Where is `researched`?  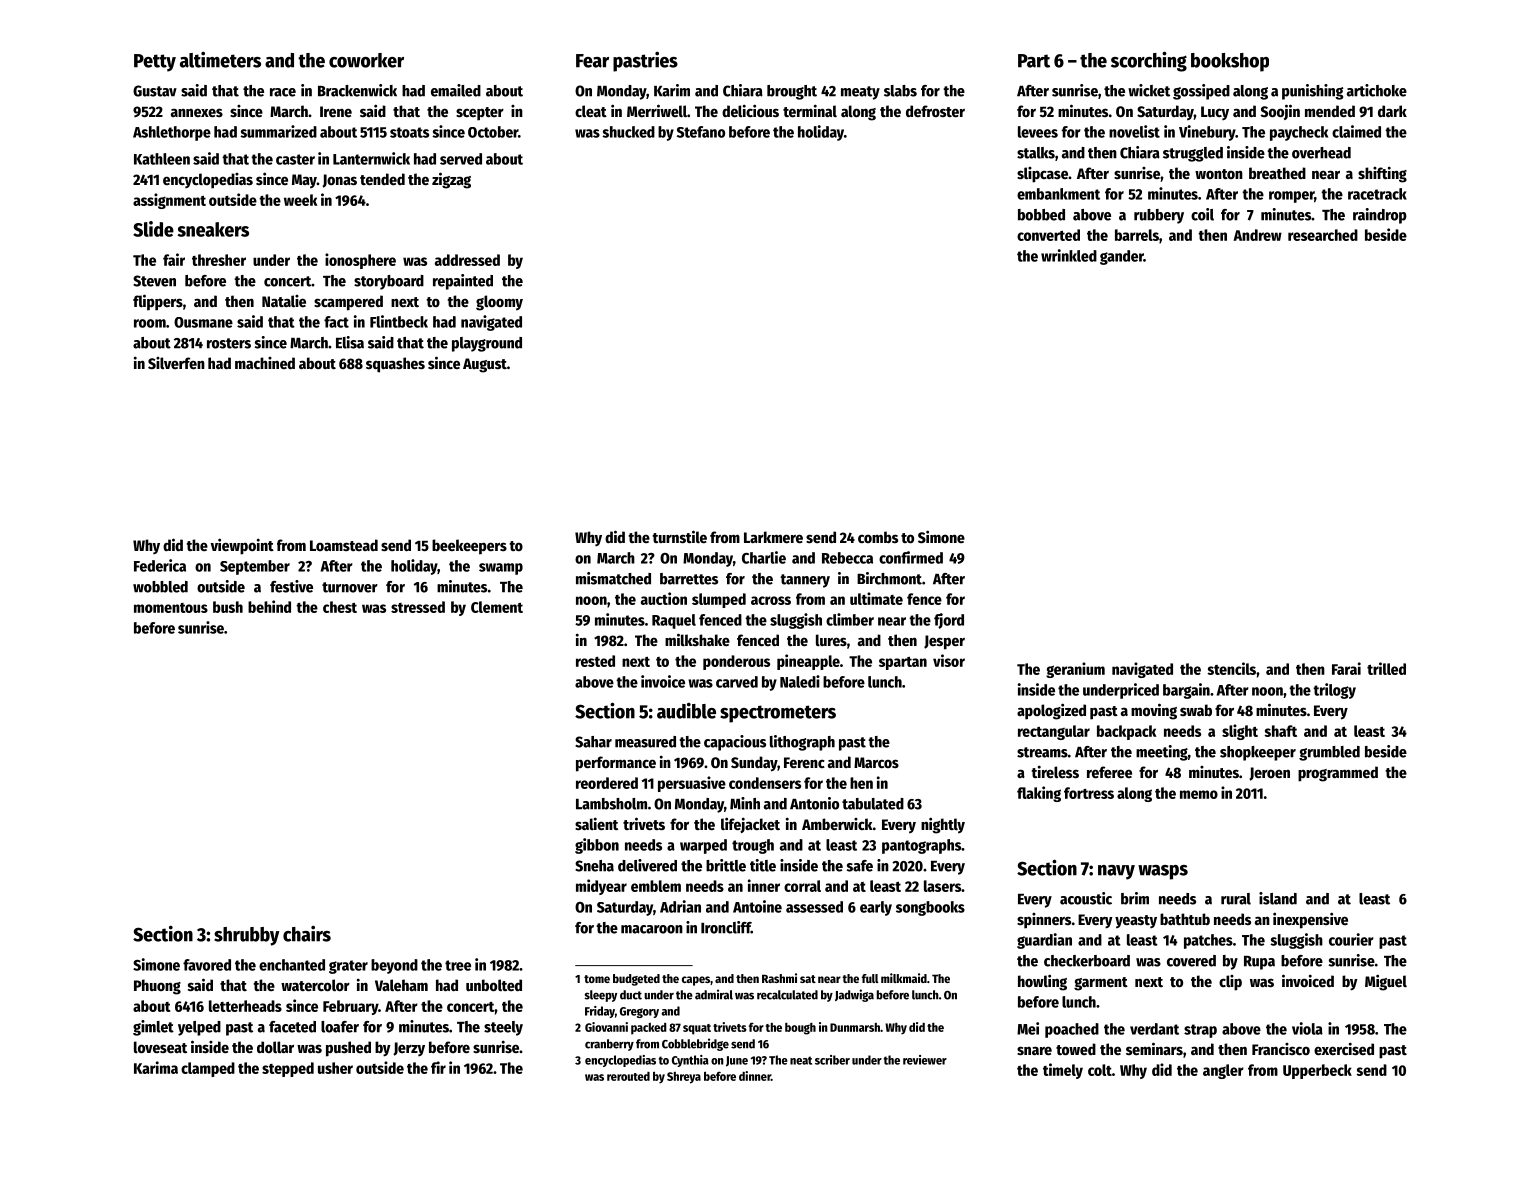 researched is located at coordinates (1323, 235).
